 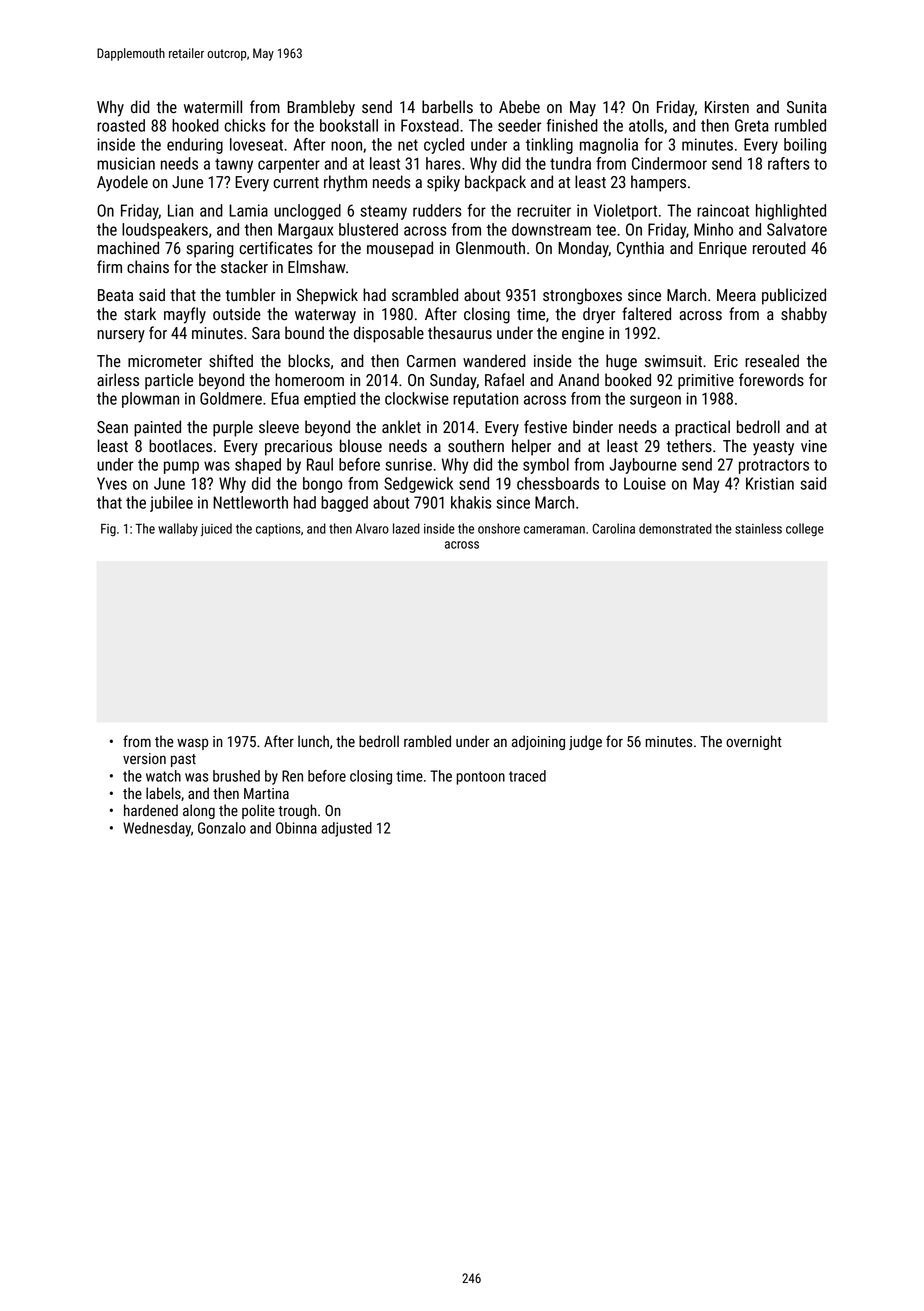 I want to click on swimsuit, so click(x=673, y=361).
